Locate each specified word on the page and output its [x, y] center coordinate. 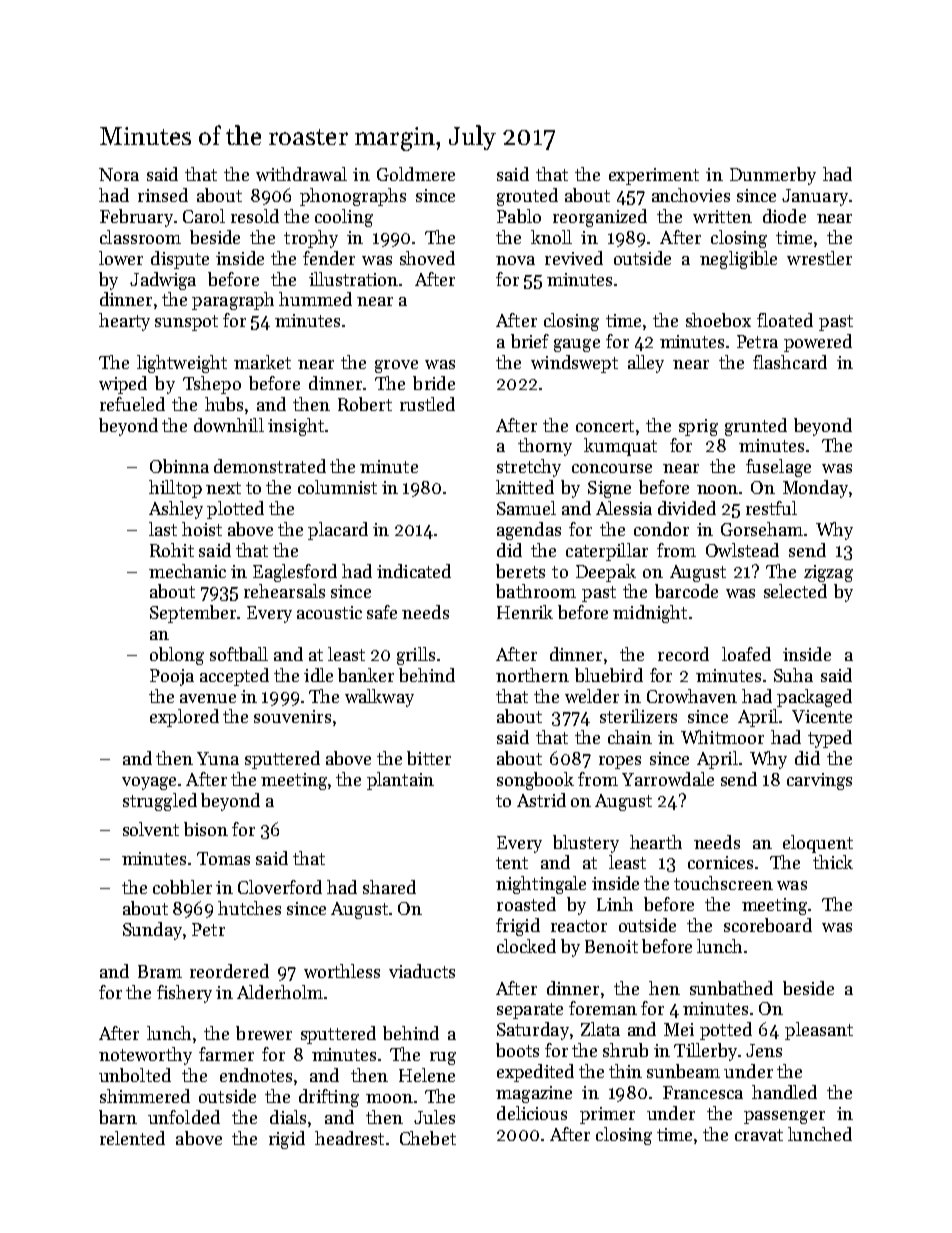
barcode [686, 591]
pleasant [819, 1031]
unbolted [135, 1075]
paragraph [233, 301]
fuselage [778, 468]
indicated [414, 571]
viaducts [422, 971]
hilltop [175, 489]
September [193, 614]
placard [338, 531]
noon [717, 489]
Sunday [152, 931]
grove [396, 366]
